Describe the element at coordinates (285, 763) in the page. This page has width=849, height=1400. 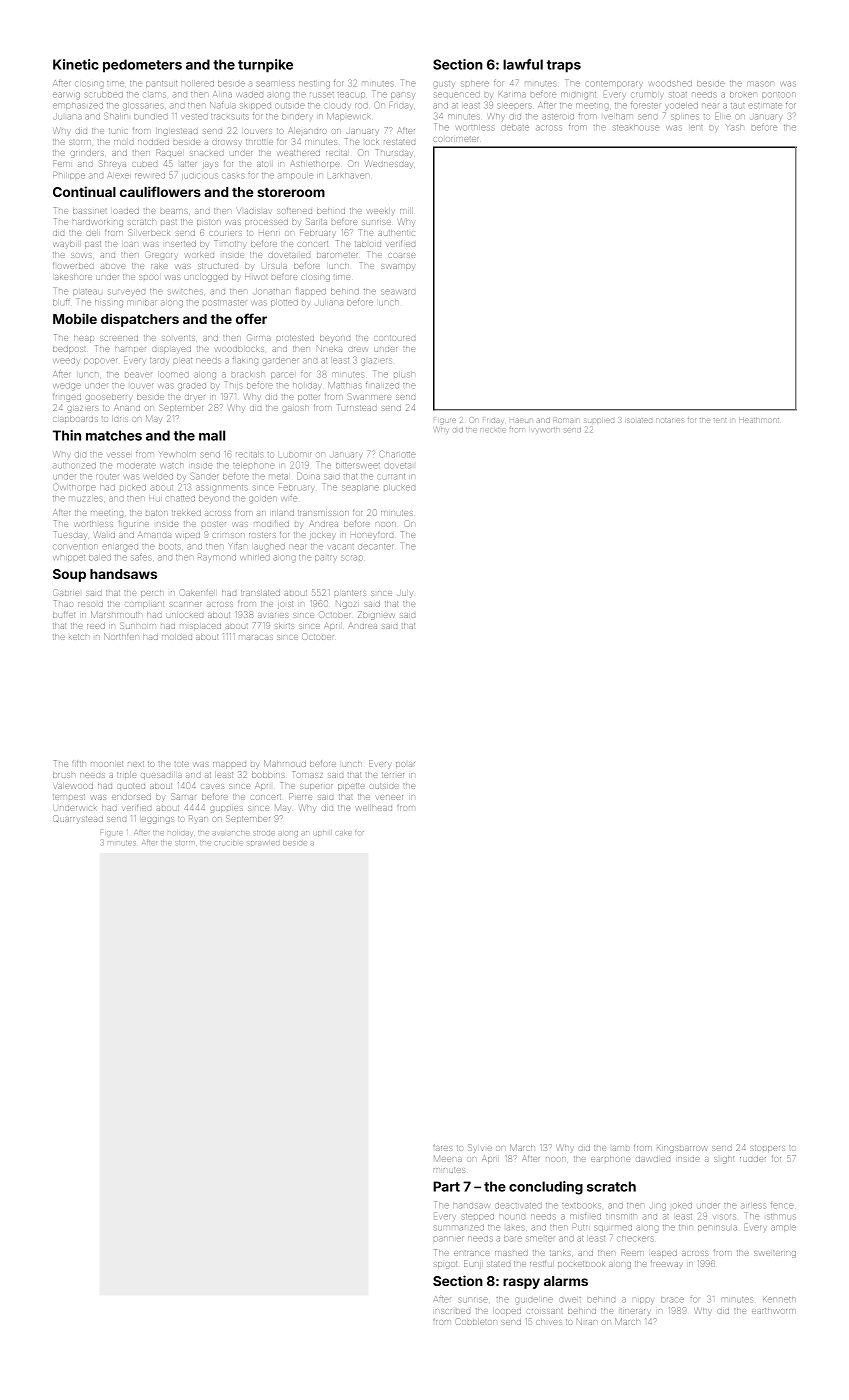
I see `Mahmoud` at that location.
